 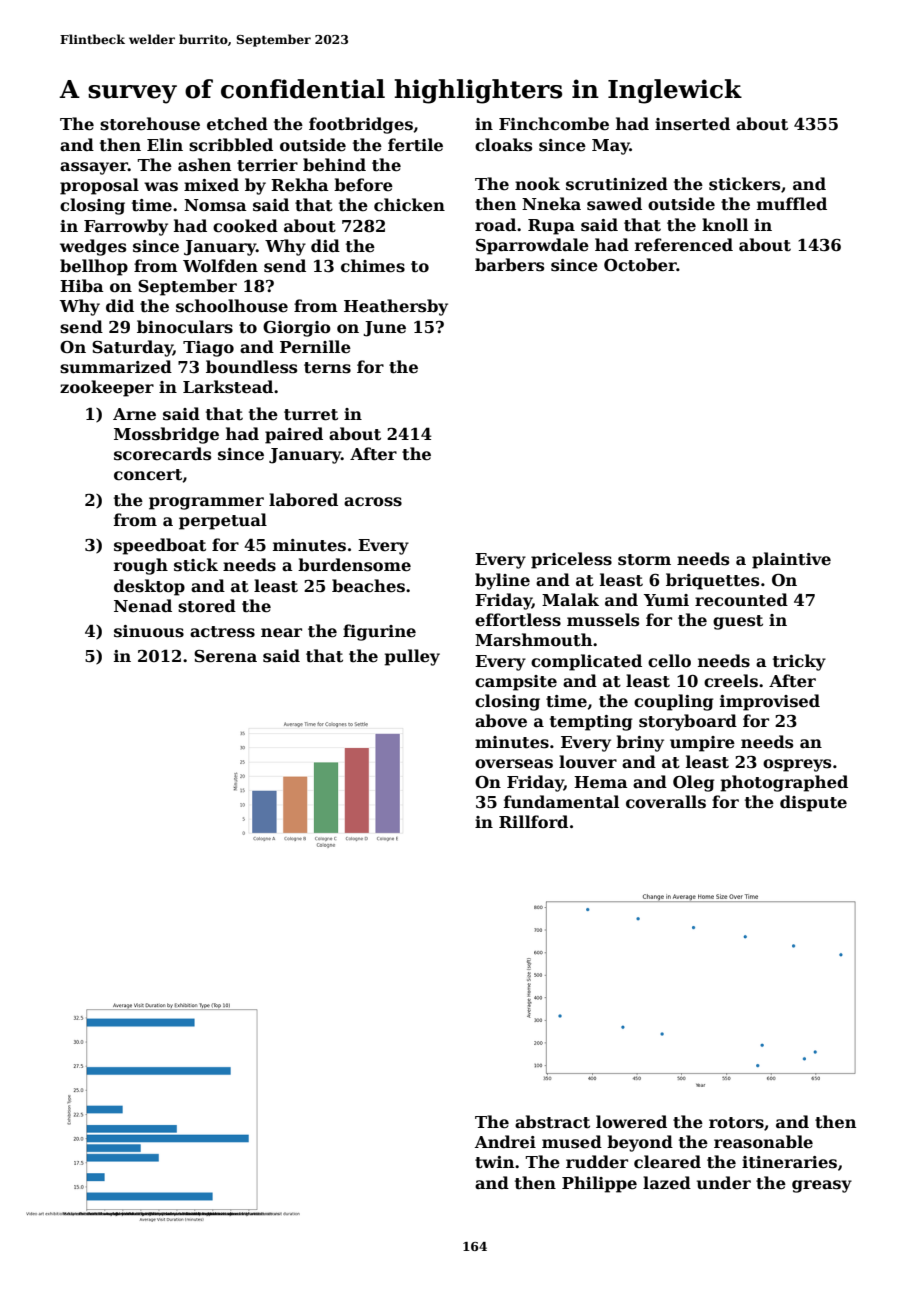 What do you see at coordinates (692, 124) in the document?
I see `inserted` at bounding box center [692, 124].
